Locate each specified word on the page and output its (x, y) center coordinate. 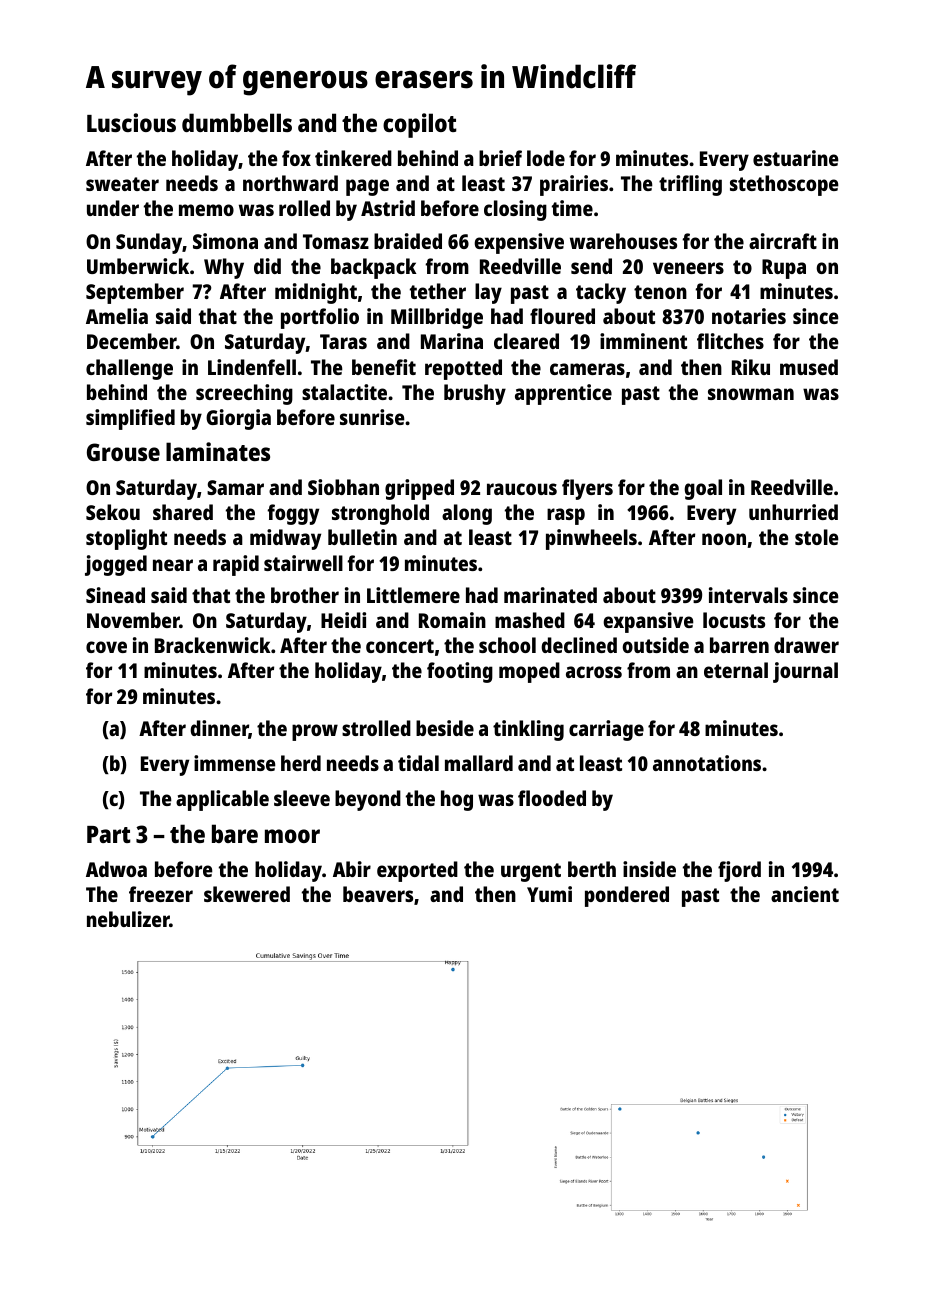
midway (285, 539)
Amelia (117, 316)
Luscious (131, 122)
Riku (751, 367)
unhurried (793, 512)
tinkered (353, 158)
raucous (522, 489)
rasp (566, 516)
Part (109, 834)
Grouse (123, 452)
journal (805, 672)
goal (703, 489)
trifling (690, 185)
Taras (343, 341)
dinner (219, 729)
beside (445, 728)
